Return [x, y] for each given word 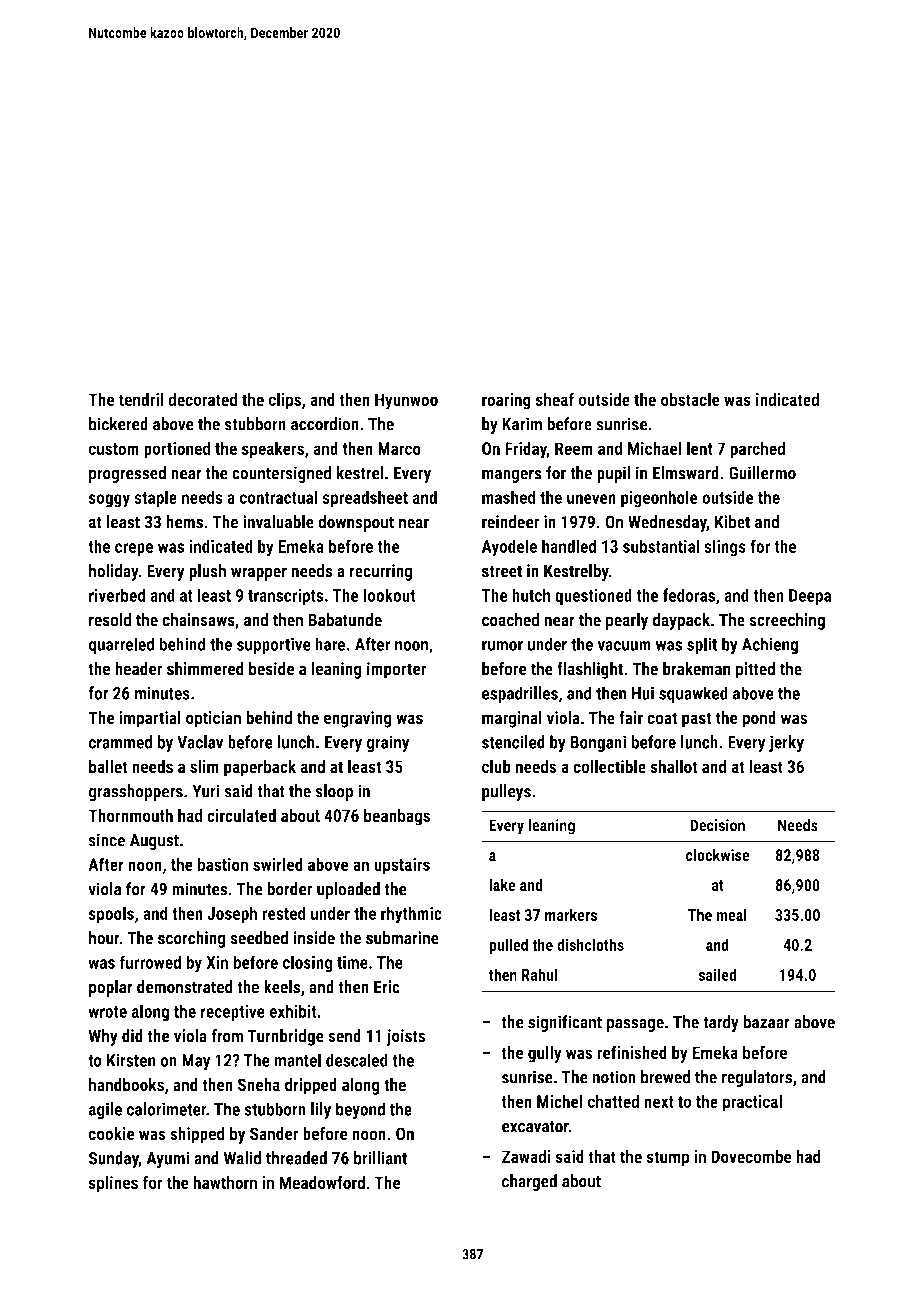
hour [104, 938]
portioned [177, 450]
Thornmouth [130, 815]
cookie [111, 1133]
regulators [757, 1078]
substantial [661, 546]
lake [502, 884]
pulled [508, 946]
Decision [717, 825]
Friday [526, 450]
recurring [381, 572]
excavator [535, 1126]
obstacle [690, 399]
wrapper [259, 574]
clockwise [718, 855]
